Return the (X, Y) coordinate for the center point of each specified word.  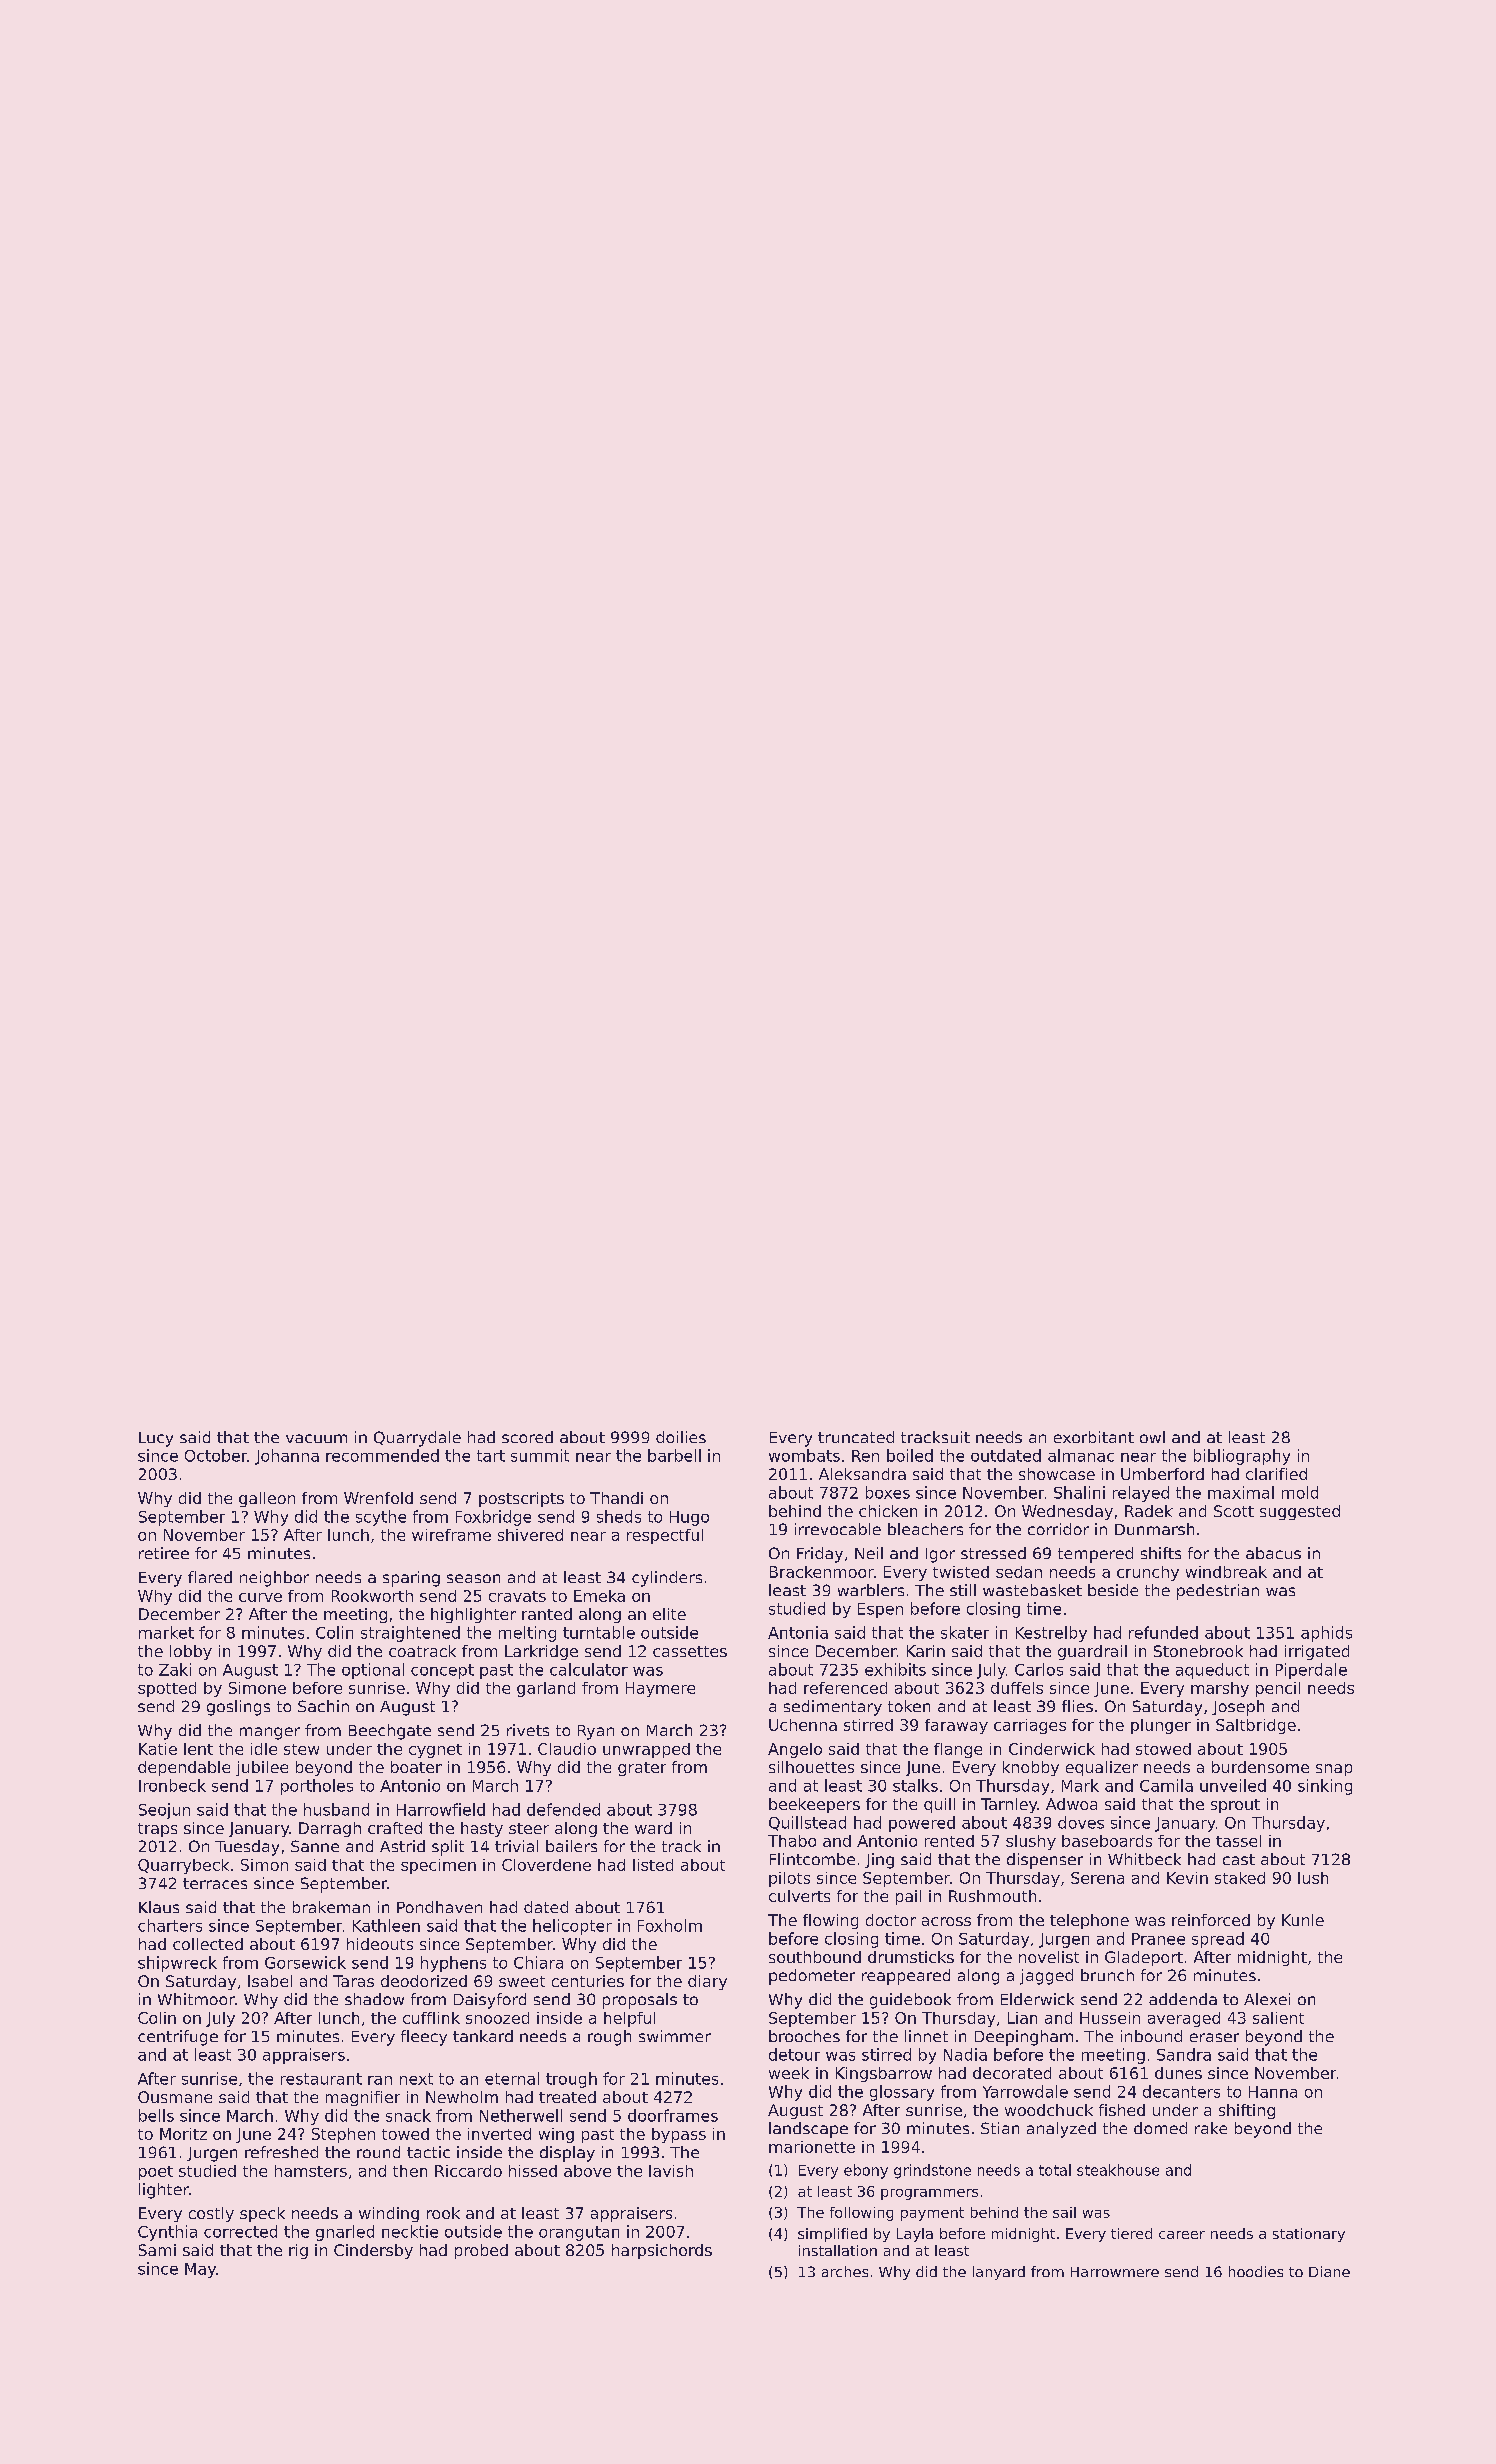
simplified (832, 2235)
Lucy (156, 1439)
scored (527, 1437)
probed (481, 2251)
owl (1152, 1437)
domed (1160, 2128)
